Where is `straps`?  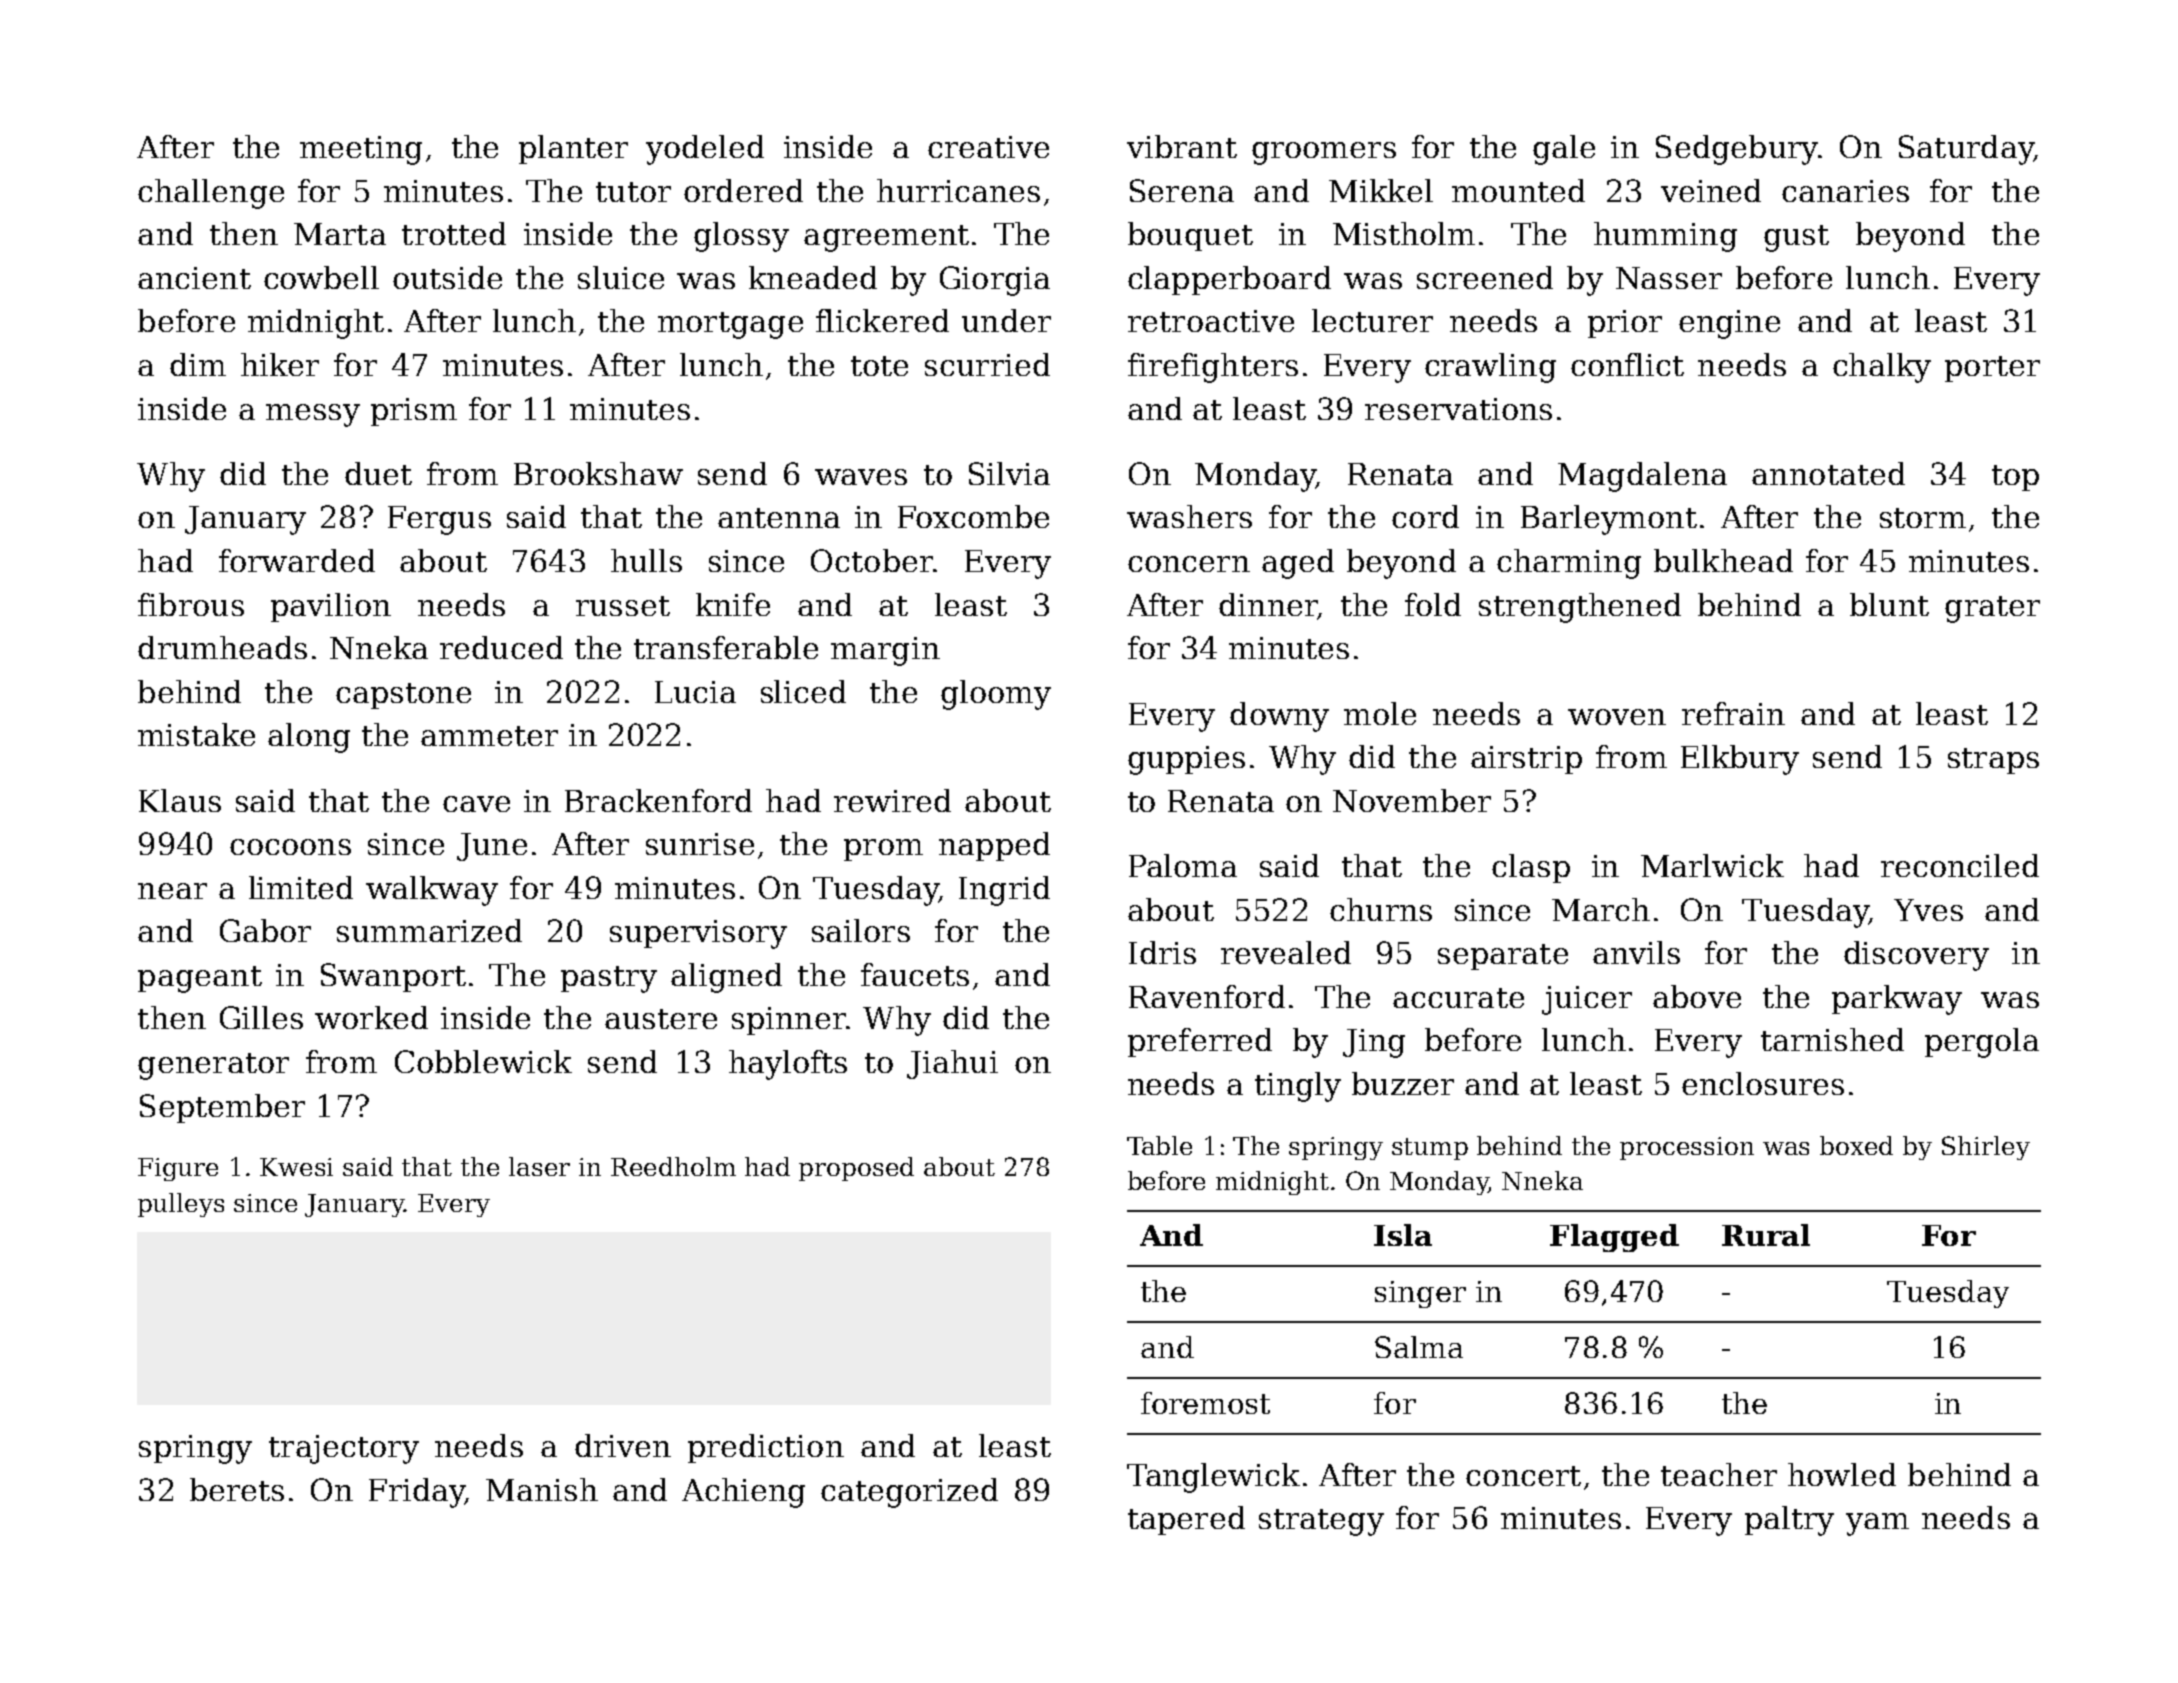 straps is located at coordinates (1993, 761).
